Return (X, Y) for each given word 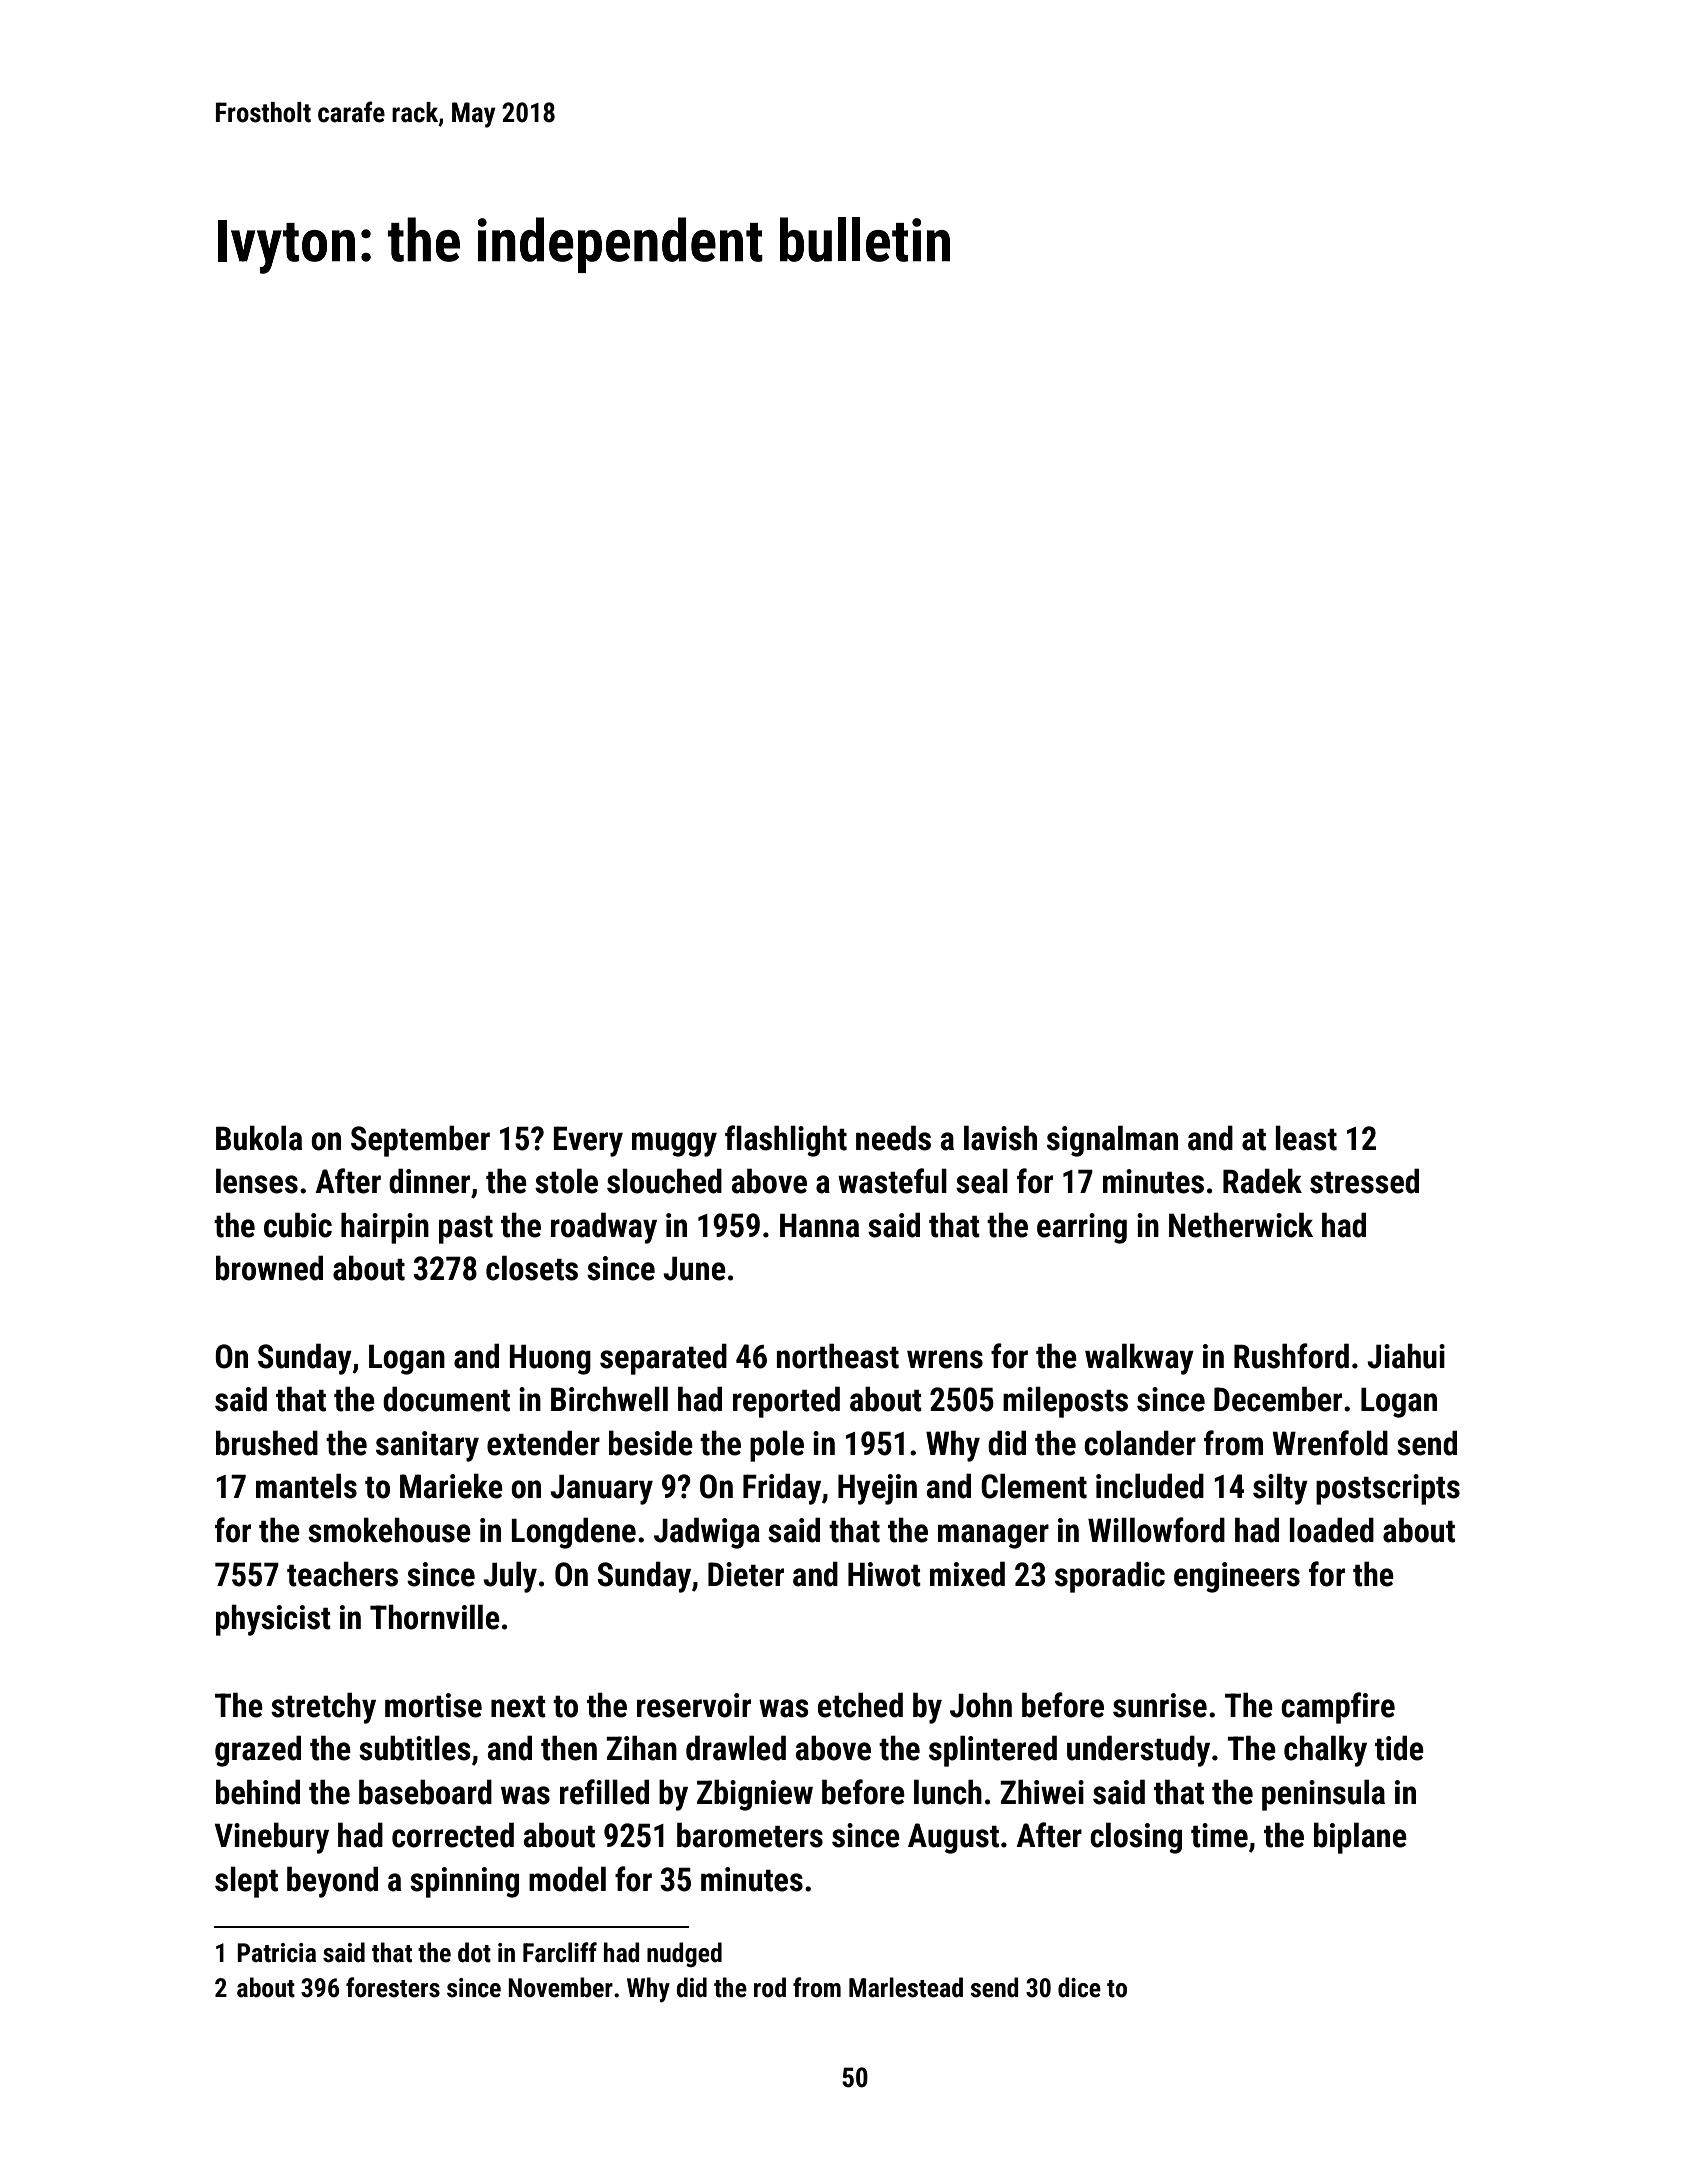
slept (246, 1882)
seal (982, 1181)
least (1306, 1138)
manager (993, 1536)
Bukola (259, 1138)
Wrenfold (1330, 1443)
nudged (684, 1955)
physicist (273, 1620)
